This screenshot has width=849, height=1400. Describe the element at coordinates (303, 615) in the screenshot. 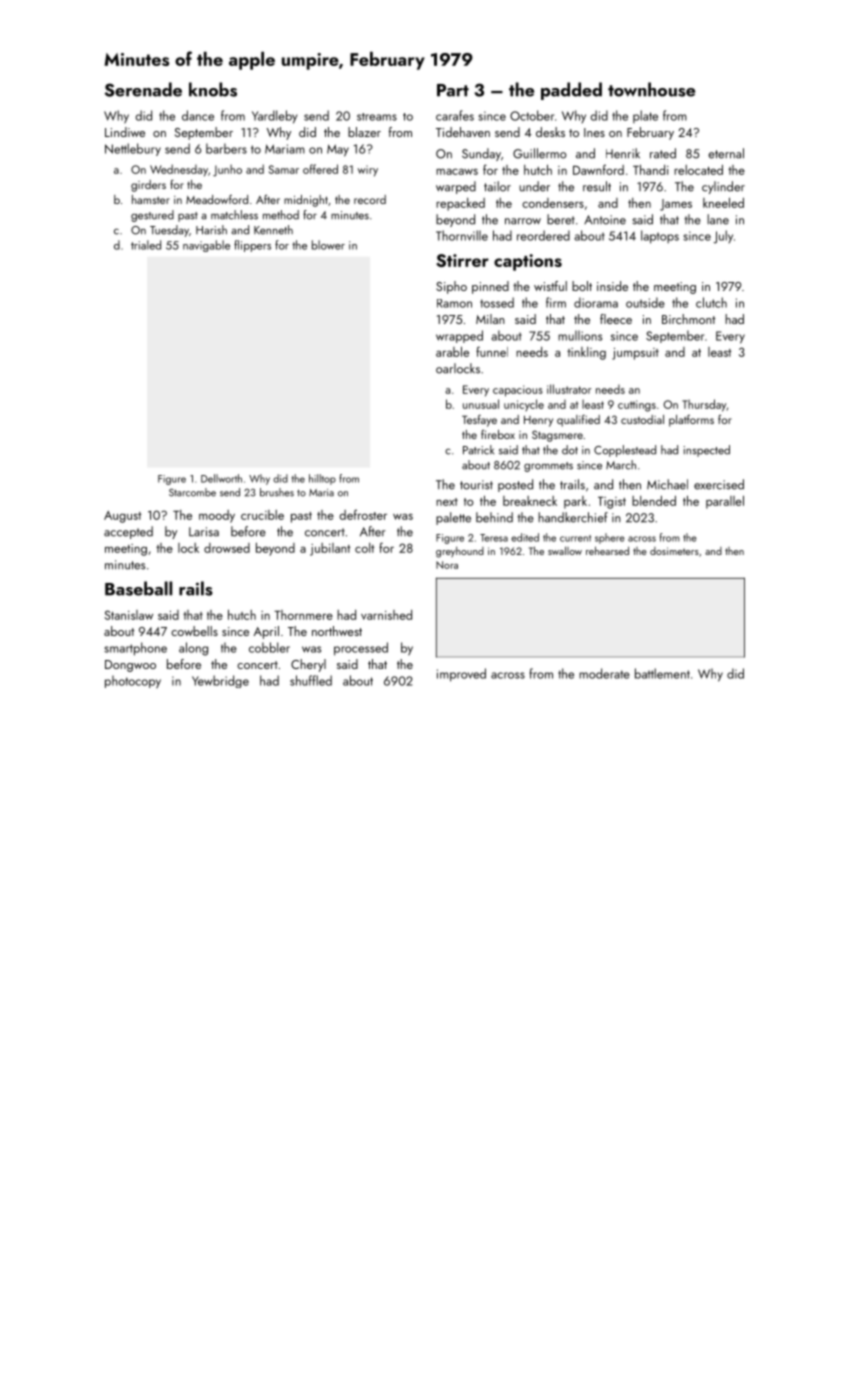

I see `Thornmere` at that location.
